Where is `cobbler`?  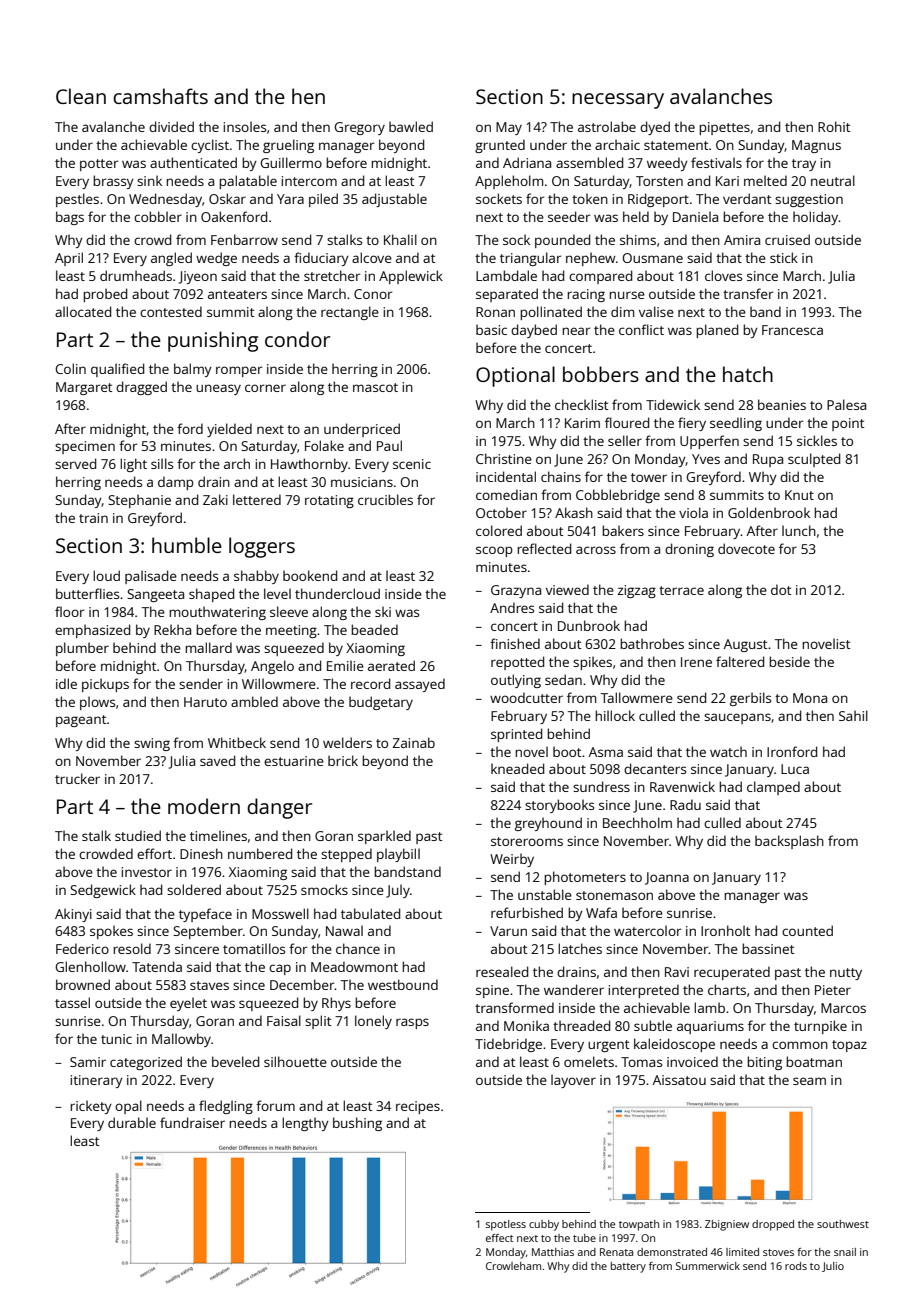 cobbler is located at coordinates (158, 216).
